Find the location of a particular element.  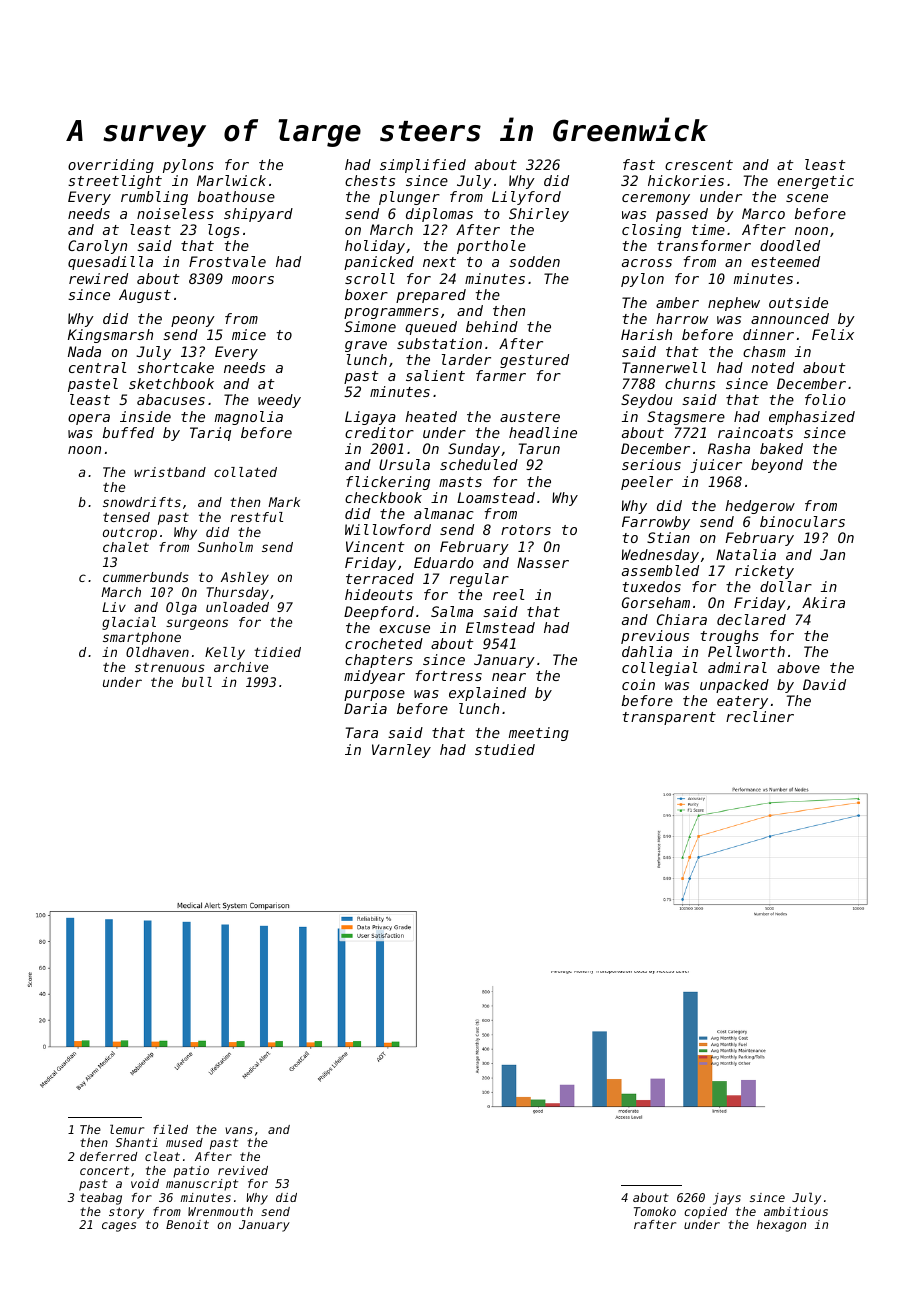

crescent is located at coordinates (699, 165).
